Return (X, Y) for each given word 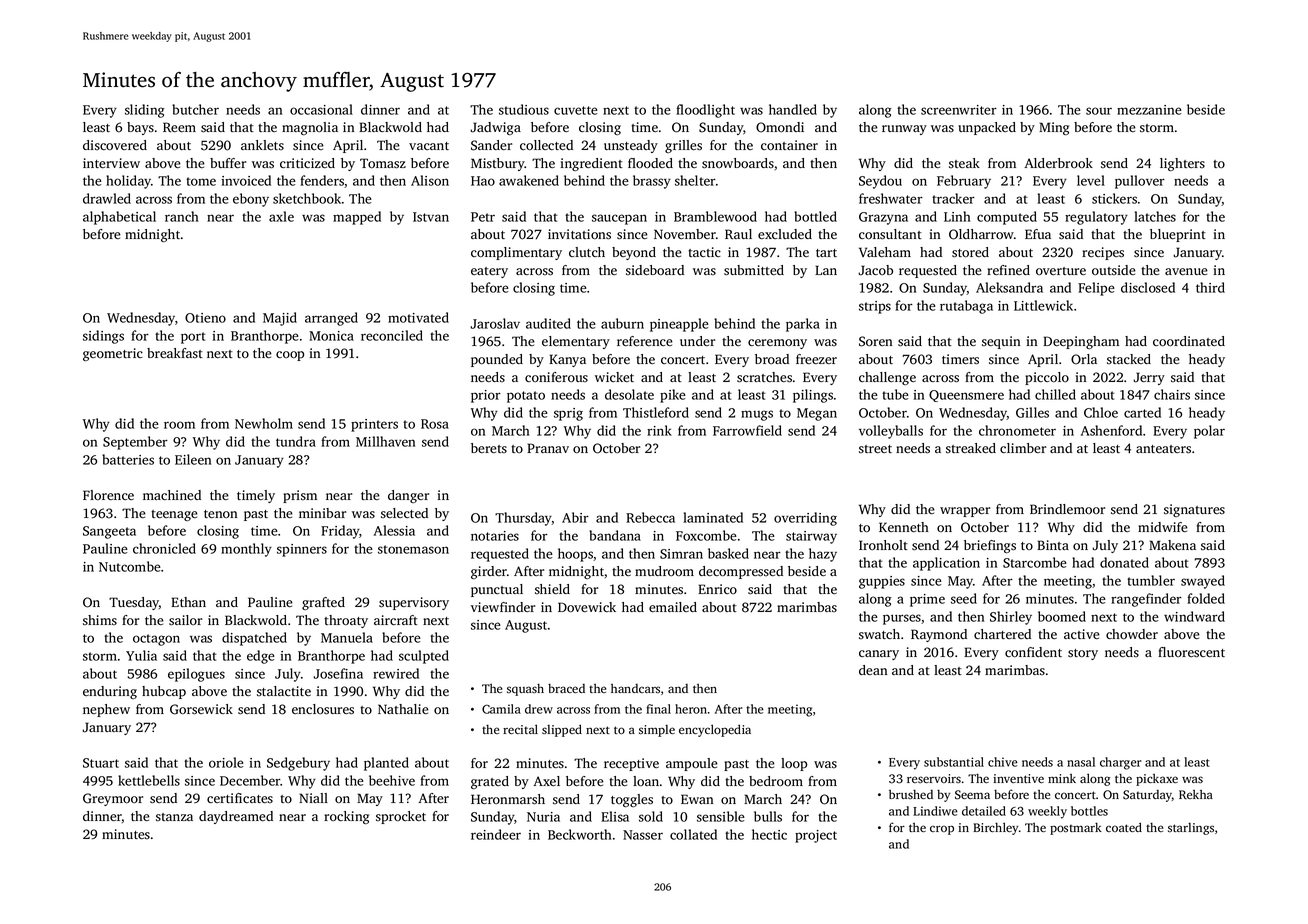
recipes (1103, 253)
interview (111, 163)
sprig (568, 414)
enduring (110, 692)
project (816, 836)
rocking (346, 817)
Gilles (1032, 412)
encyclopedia (715, 730)
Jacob (875, 270)
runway (904, 130)
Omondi (780, 127)
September (135, 443)
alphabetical (119, 218)
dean (873, 670)
